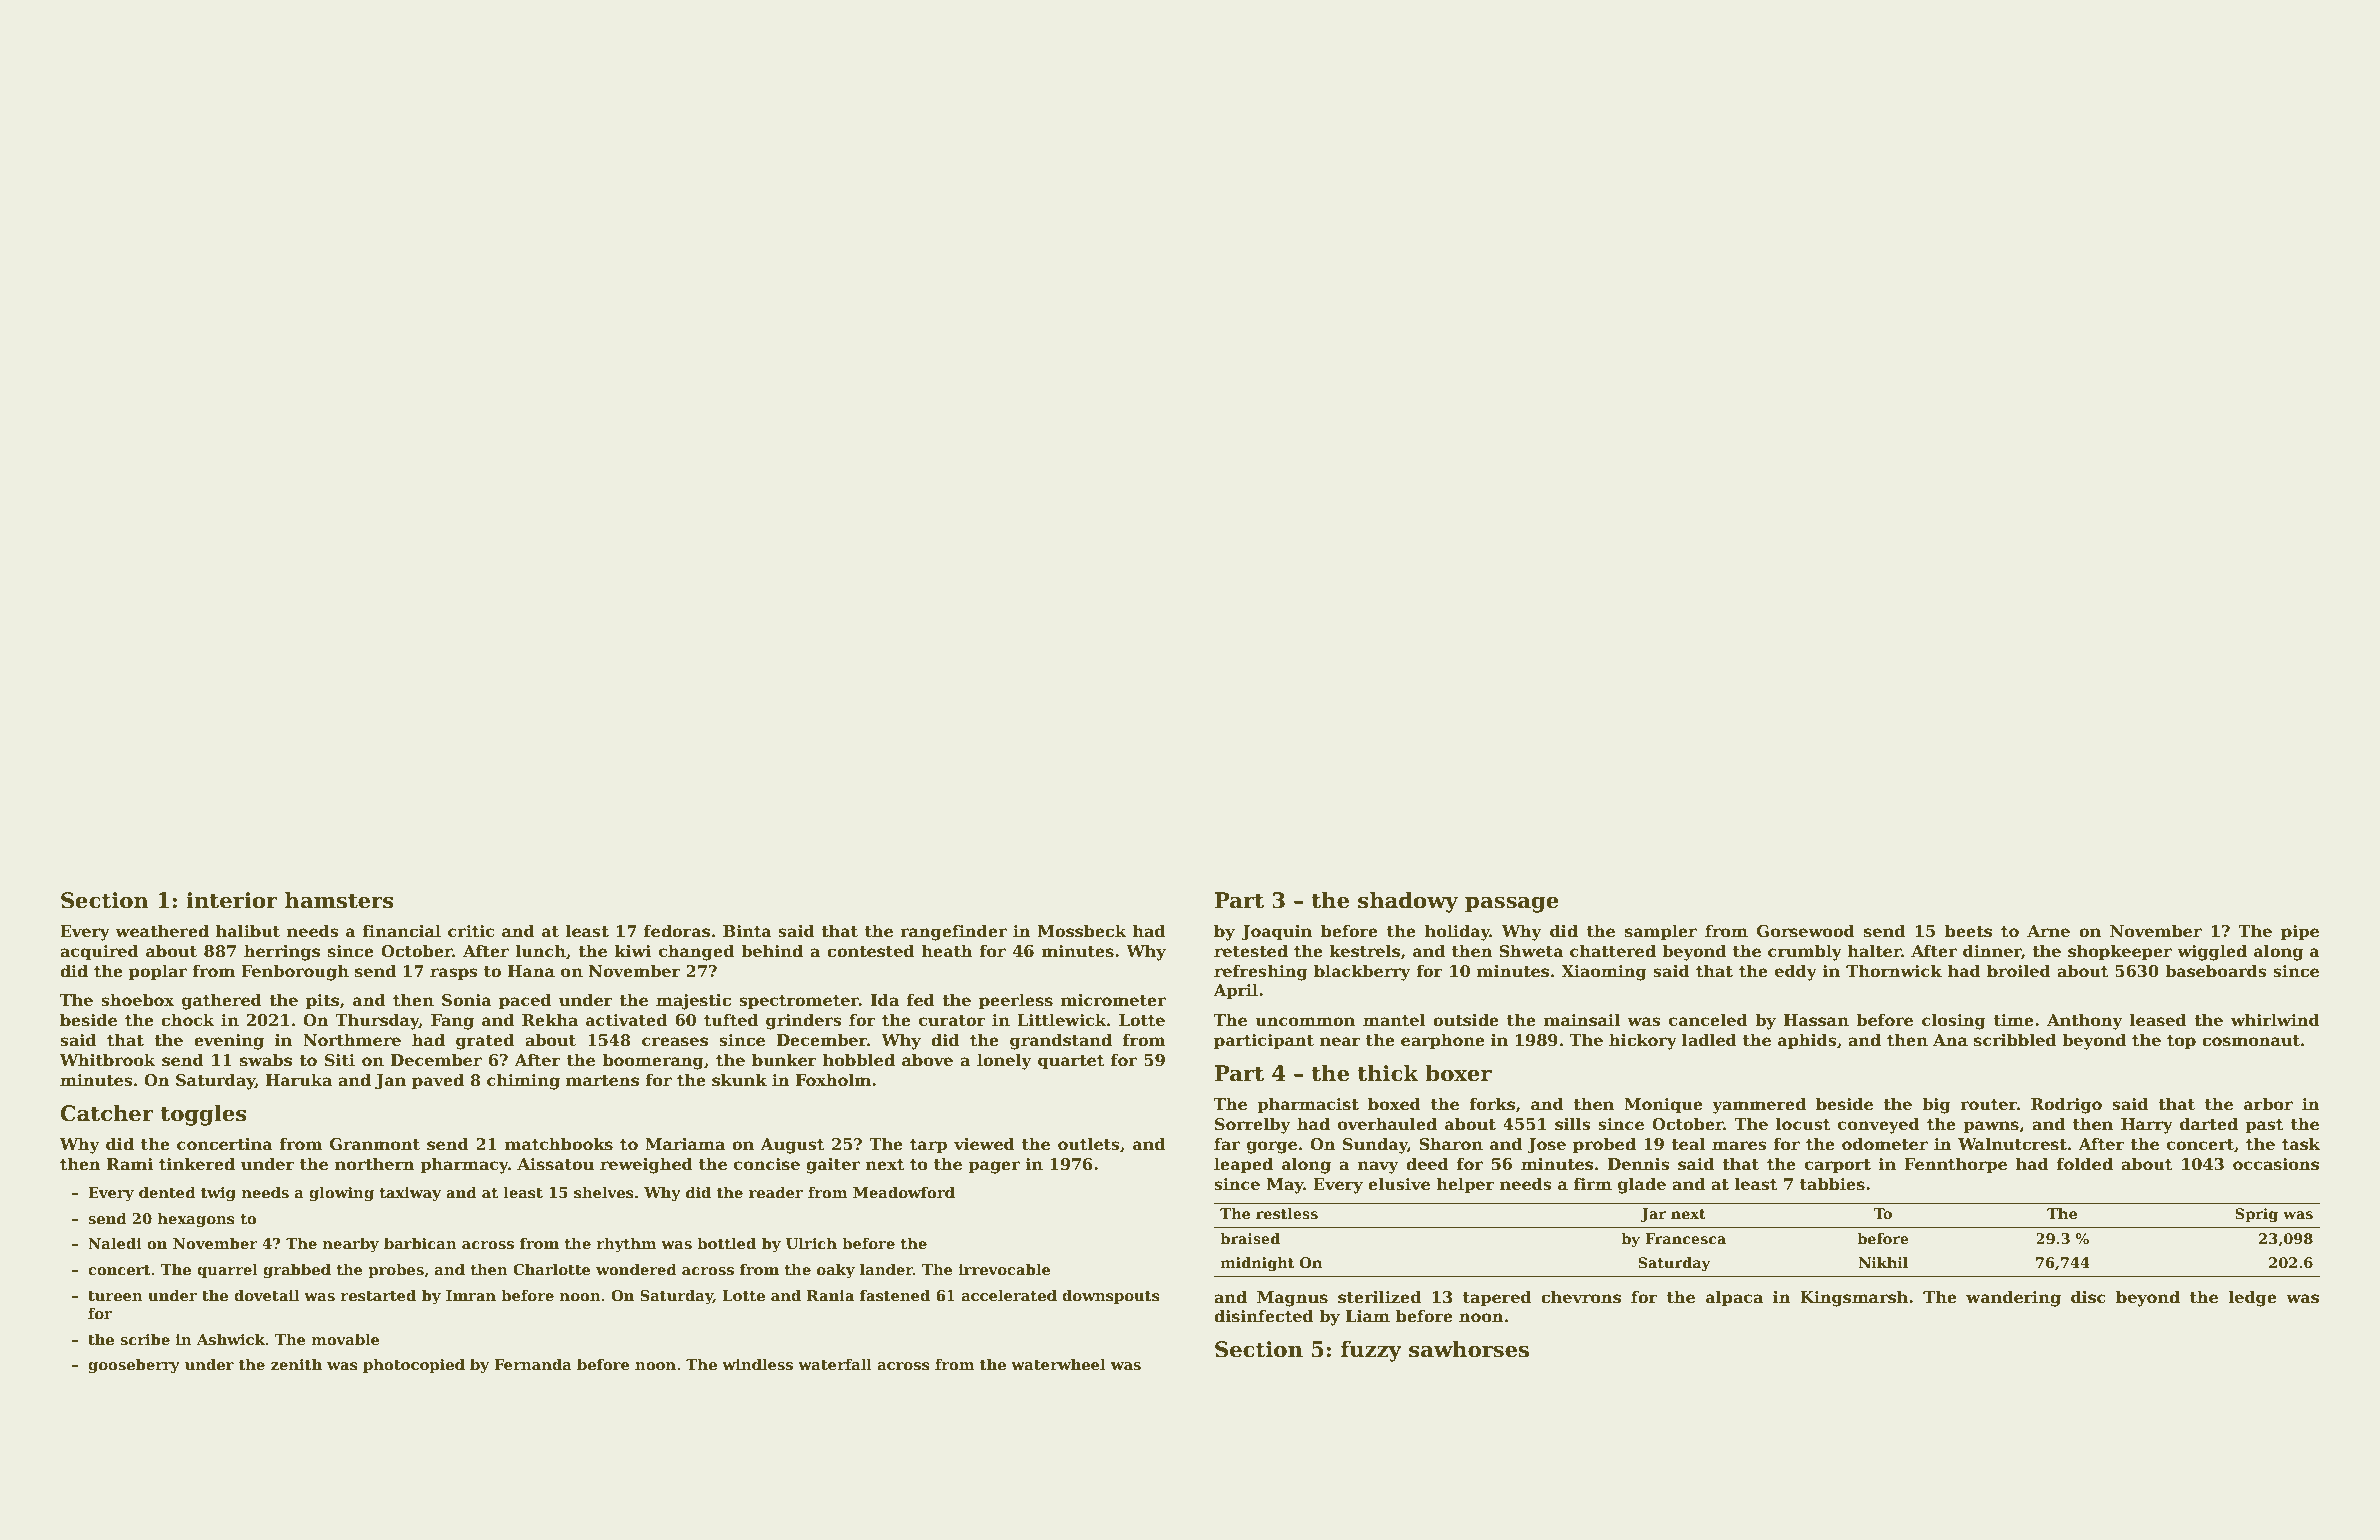  I want to click on fuzzy, so click(1371, 1351).
